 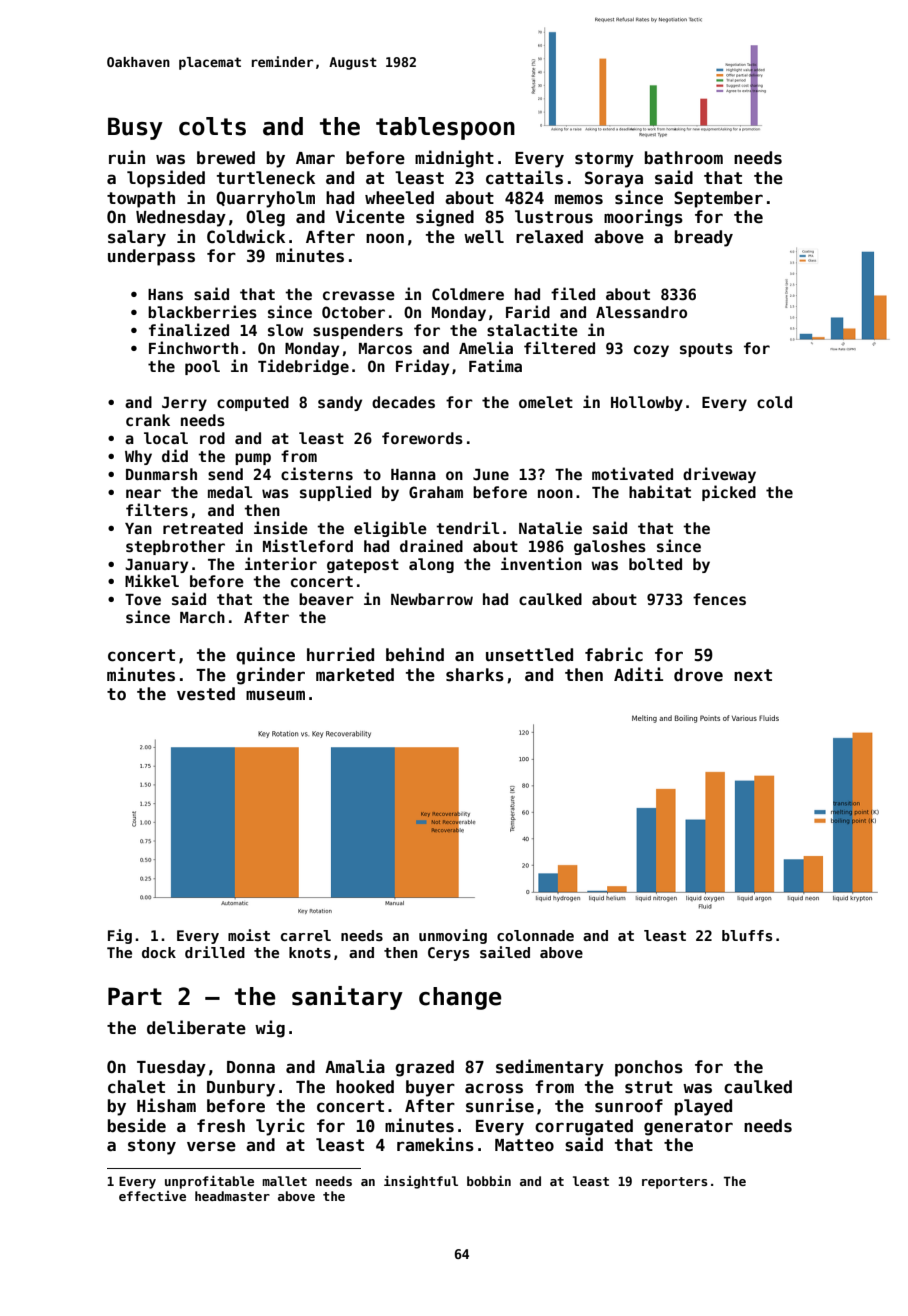 What do you see at coordinates (688, 1128) in the page?
I see `generator` at bounding box center [688, 1128].
